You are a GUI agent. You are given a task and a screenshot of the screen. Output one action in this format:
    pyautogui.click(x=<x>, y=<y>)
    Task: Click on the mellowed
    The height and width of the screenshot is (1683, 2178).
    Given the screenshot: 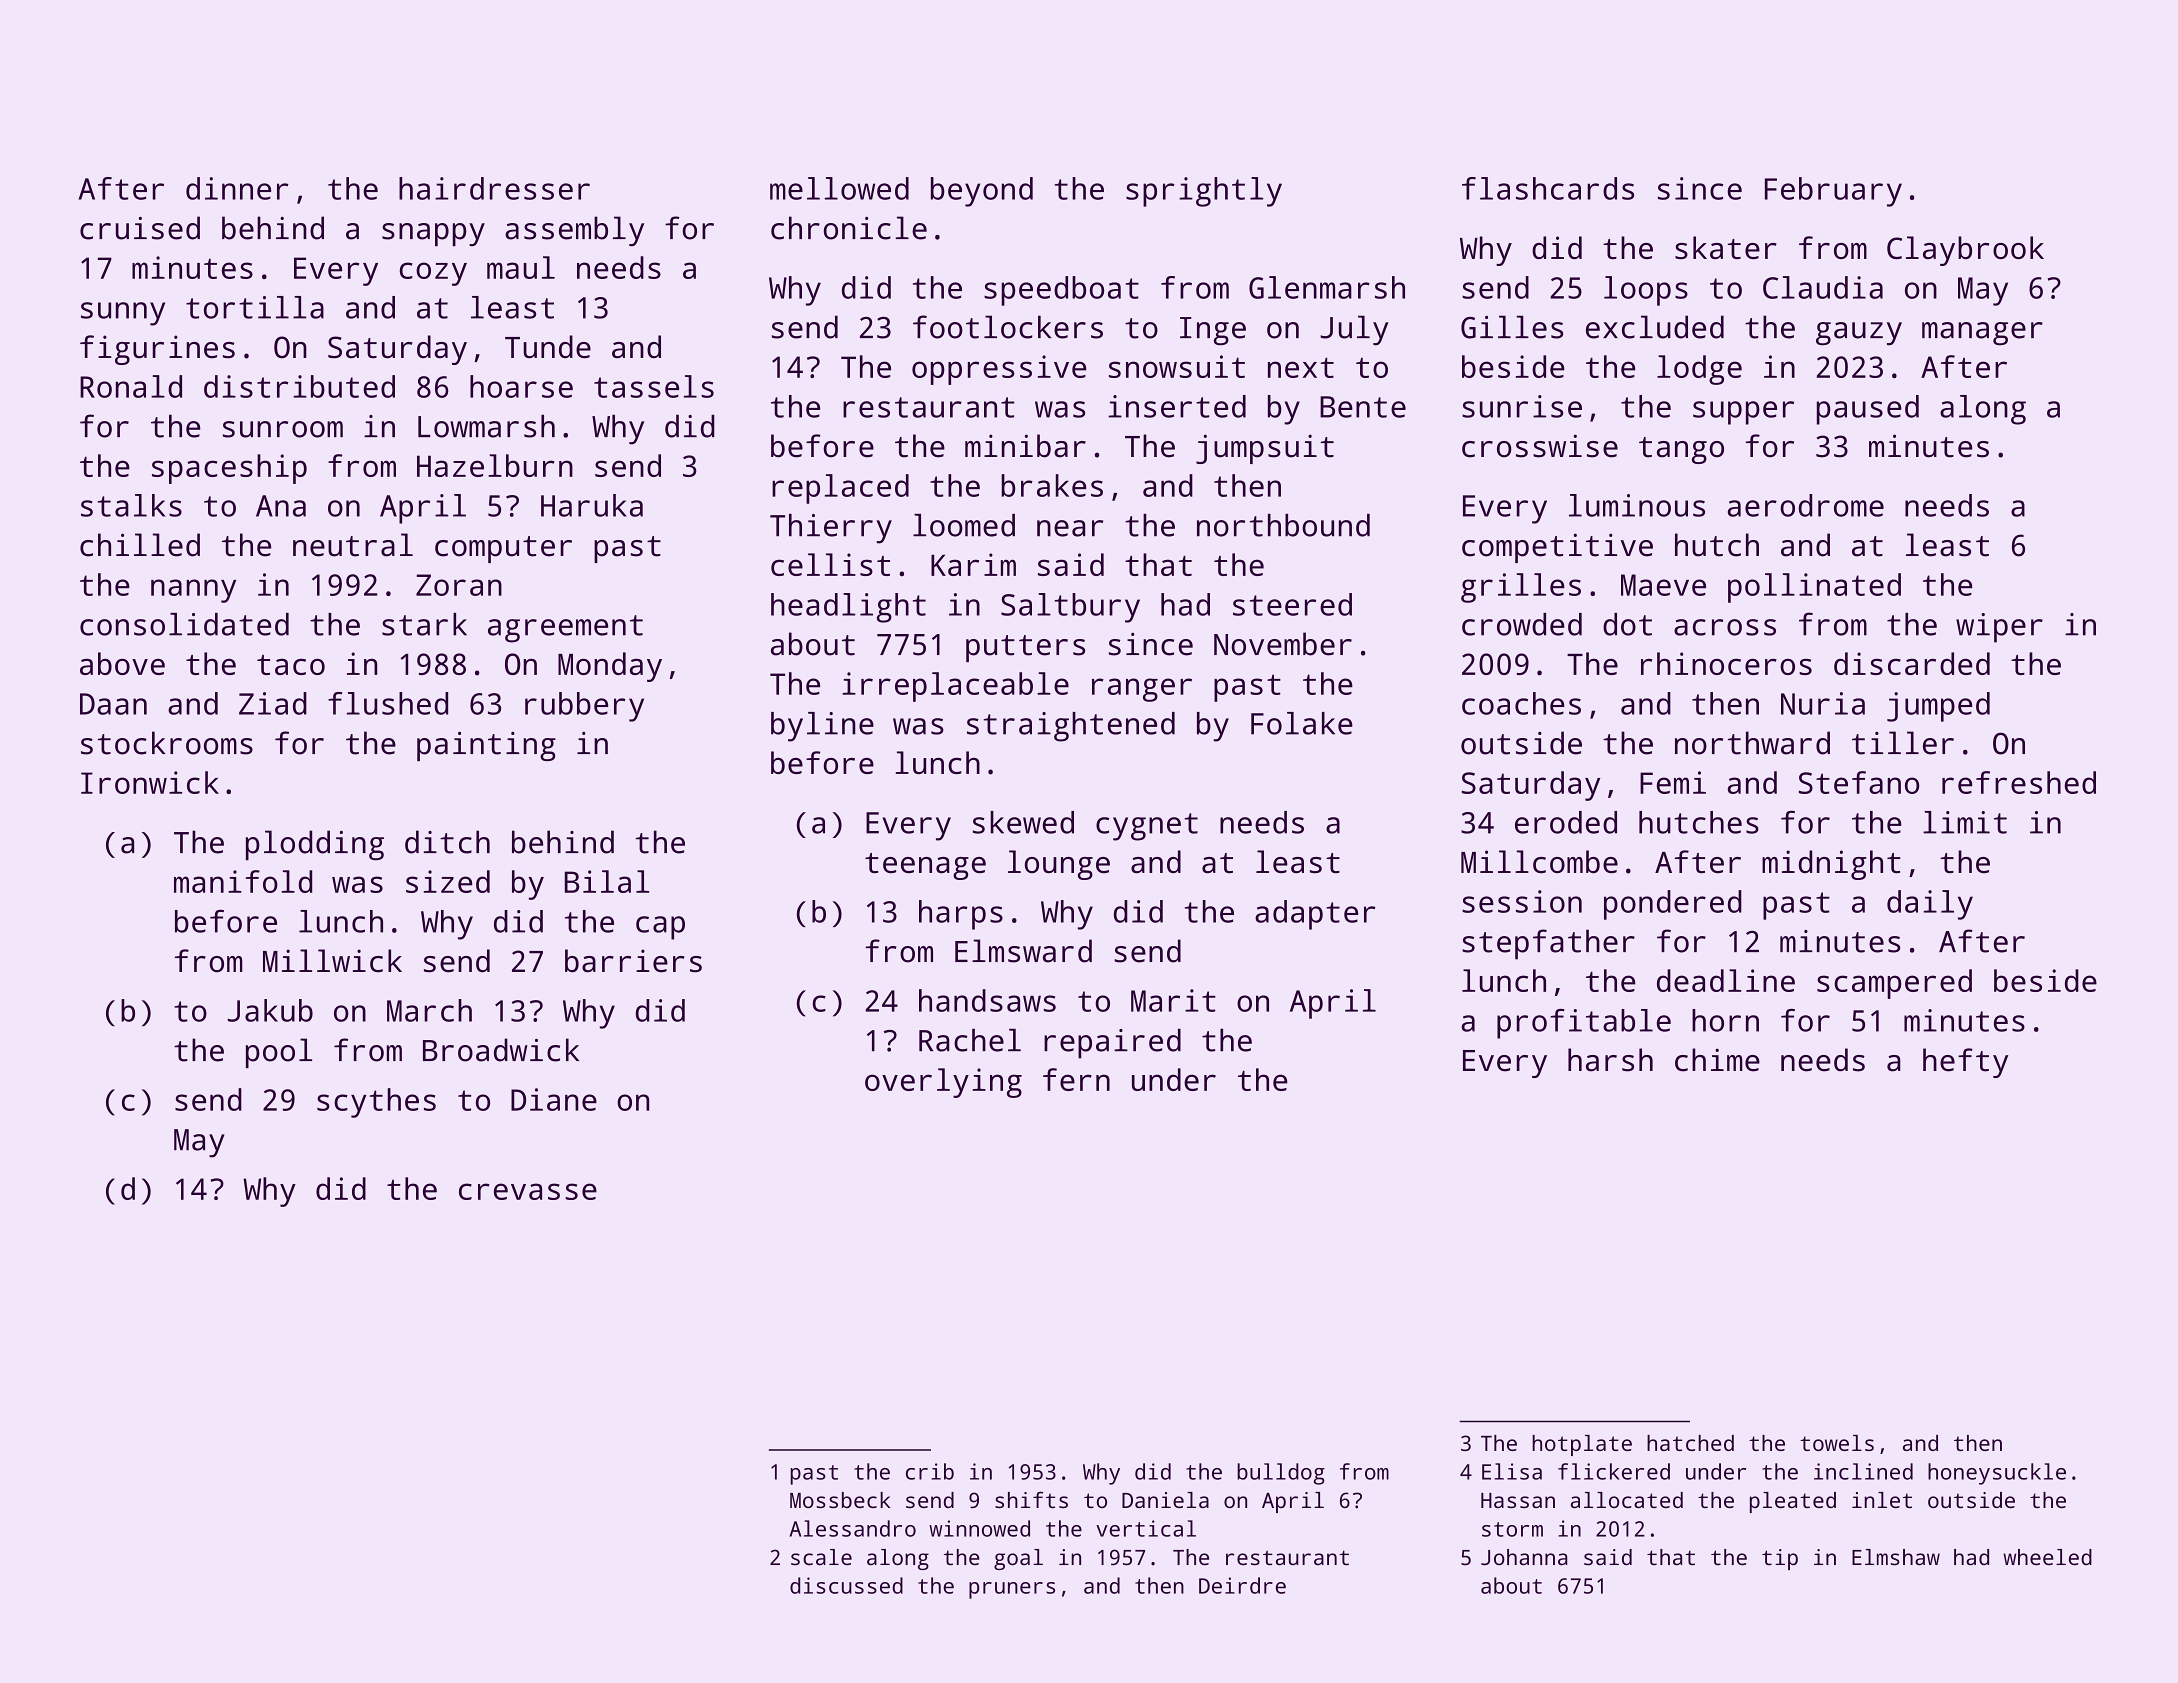 What is the action you would take?
    pyautogui.click(x=839, y=188)
